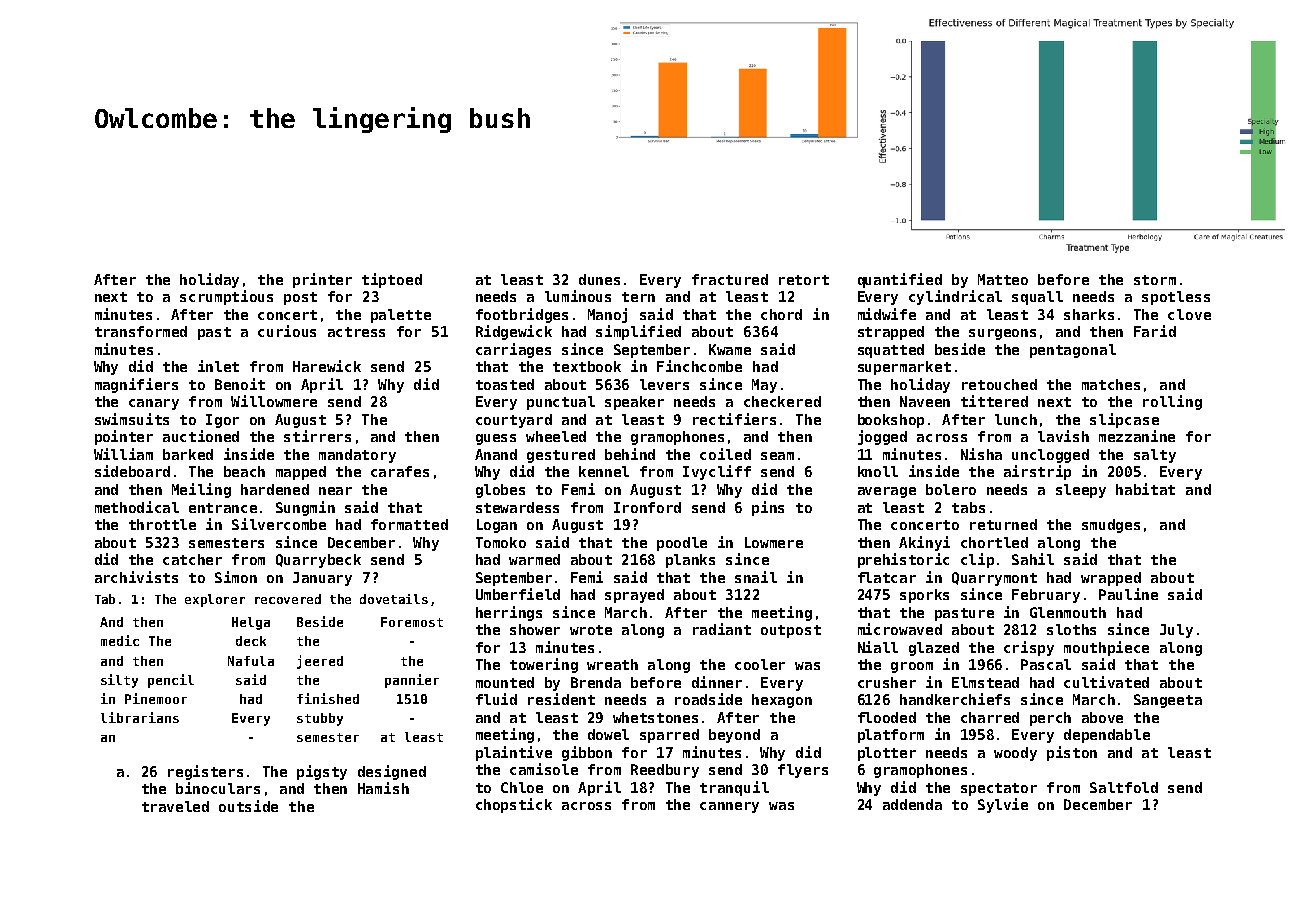 This document has height=924, width=1308. Describe the element at coordinates (900, 629) in the document. I see `microwaved` at that location.
